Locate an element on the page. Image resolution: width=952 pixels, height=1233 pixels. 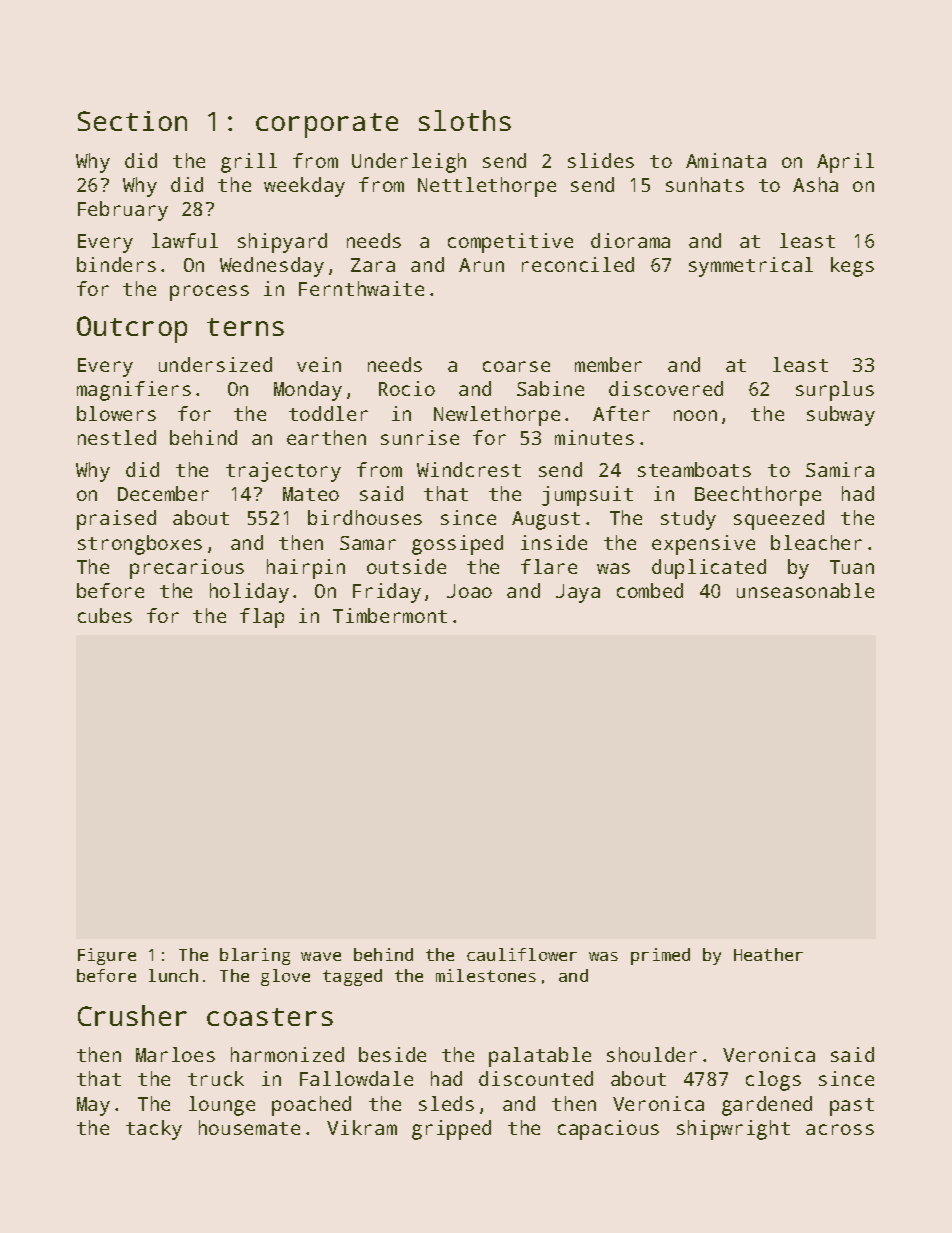
combed is located at coordinates (650, 590).
